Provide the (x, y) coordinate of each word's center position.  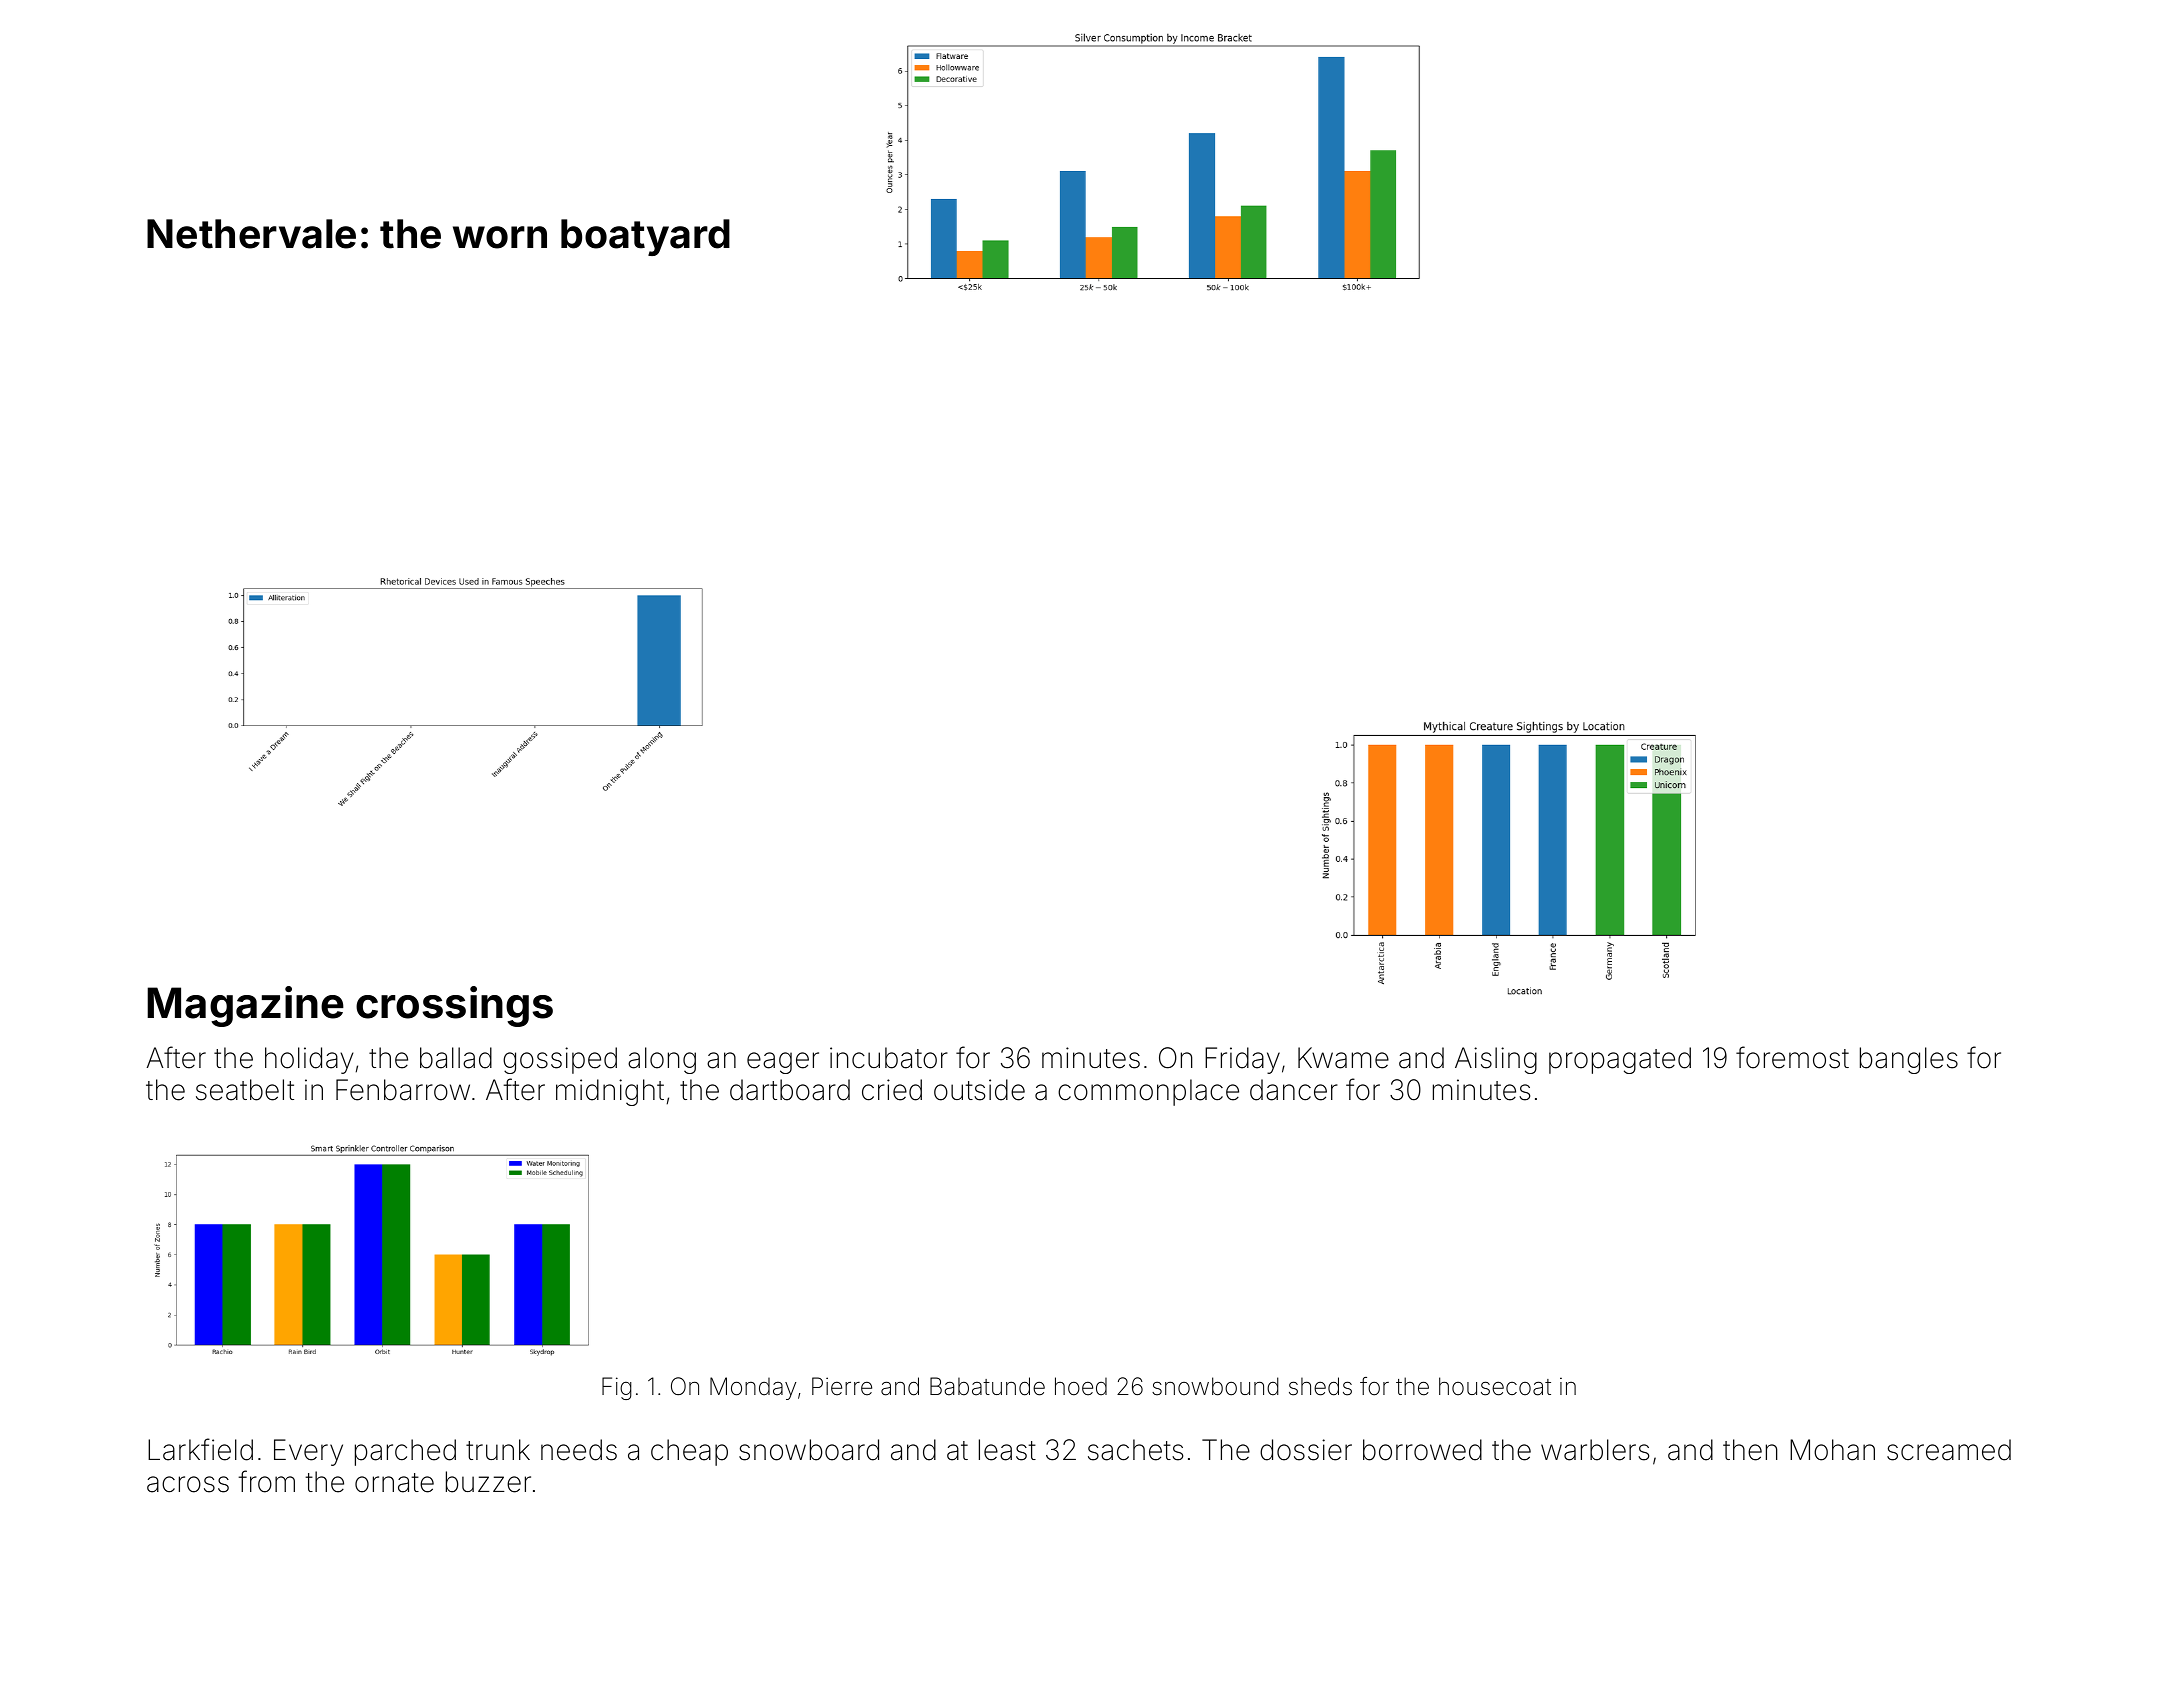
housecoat (1495, 1386)
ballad (456, 1058)
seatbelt (245, 1090)
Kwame (1343, 1058)
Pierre (842, 1386)
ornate (394, 1483)
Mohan (1832, 1450)
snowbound (1215, 1386)
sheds (1320, 1386)
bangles (1909, 1060)
